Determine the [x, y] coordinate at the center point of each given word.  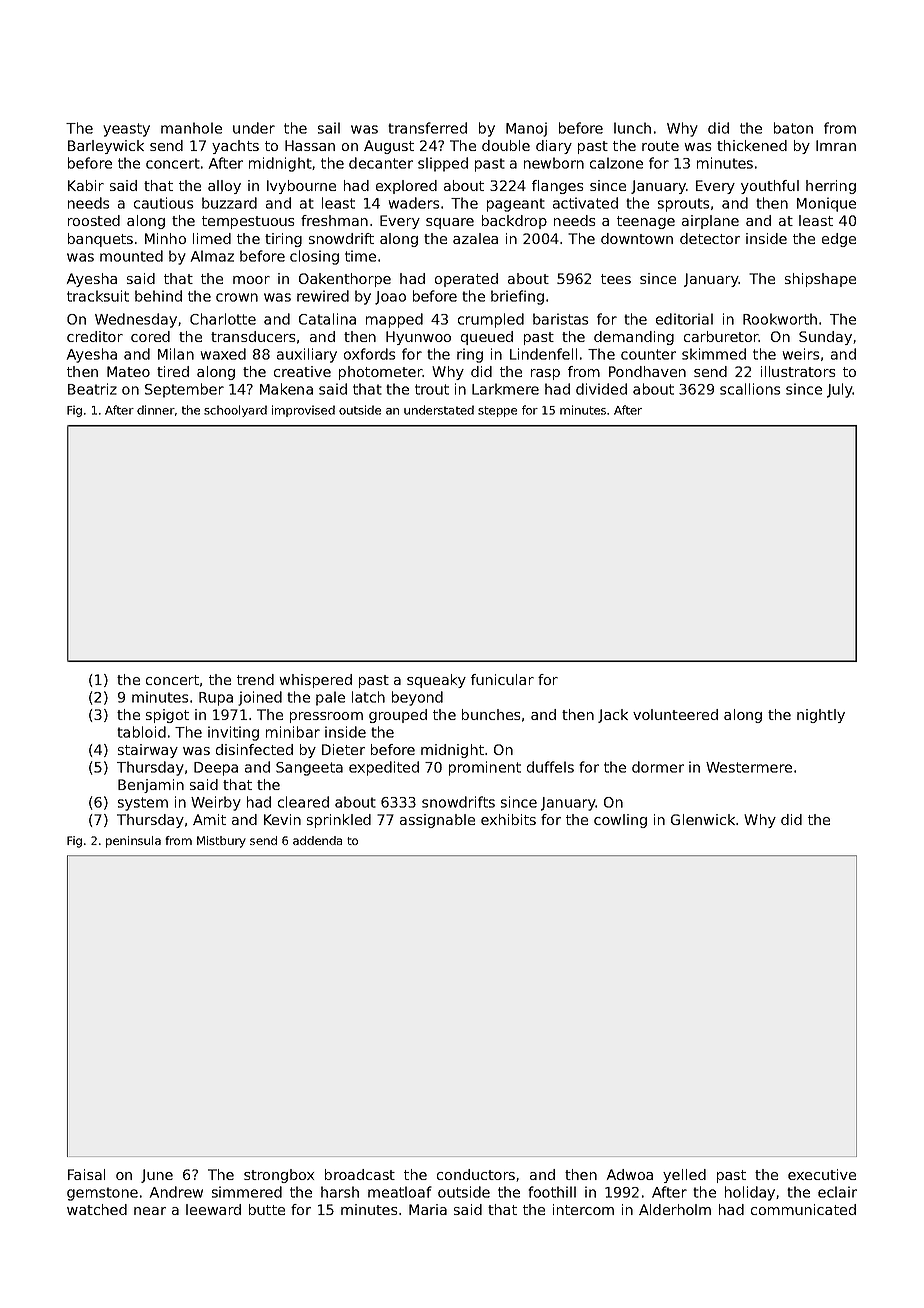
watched [97, 1209]
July [840, 390]
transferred [427, 128]
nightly [821, 716]
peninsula [133, 842]
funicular [502, 679]
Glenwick [703, 819]
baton [793, 128]
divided [601, 389]
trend [255, 679]
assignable [437, 821]
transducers [253, 336]
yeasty [126, 130]
